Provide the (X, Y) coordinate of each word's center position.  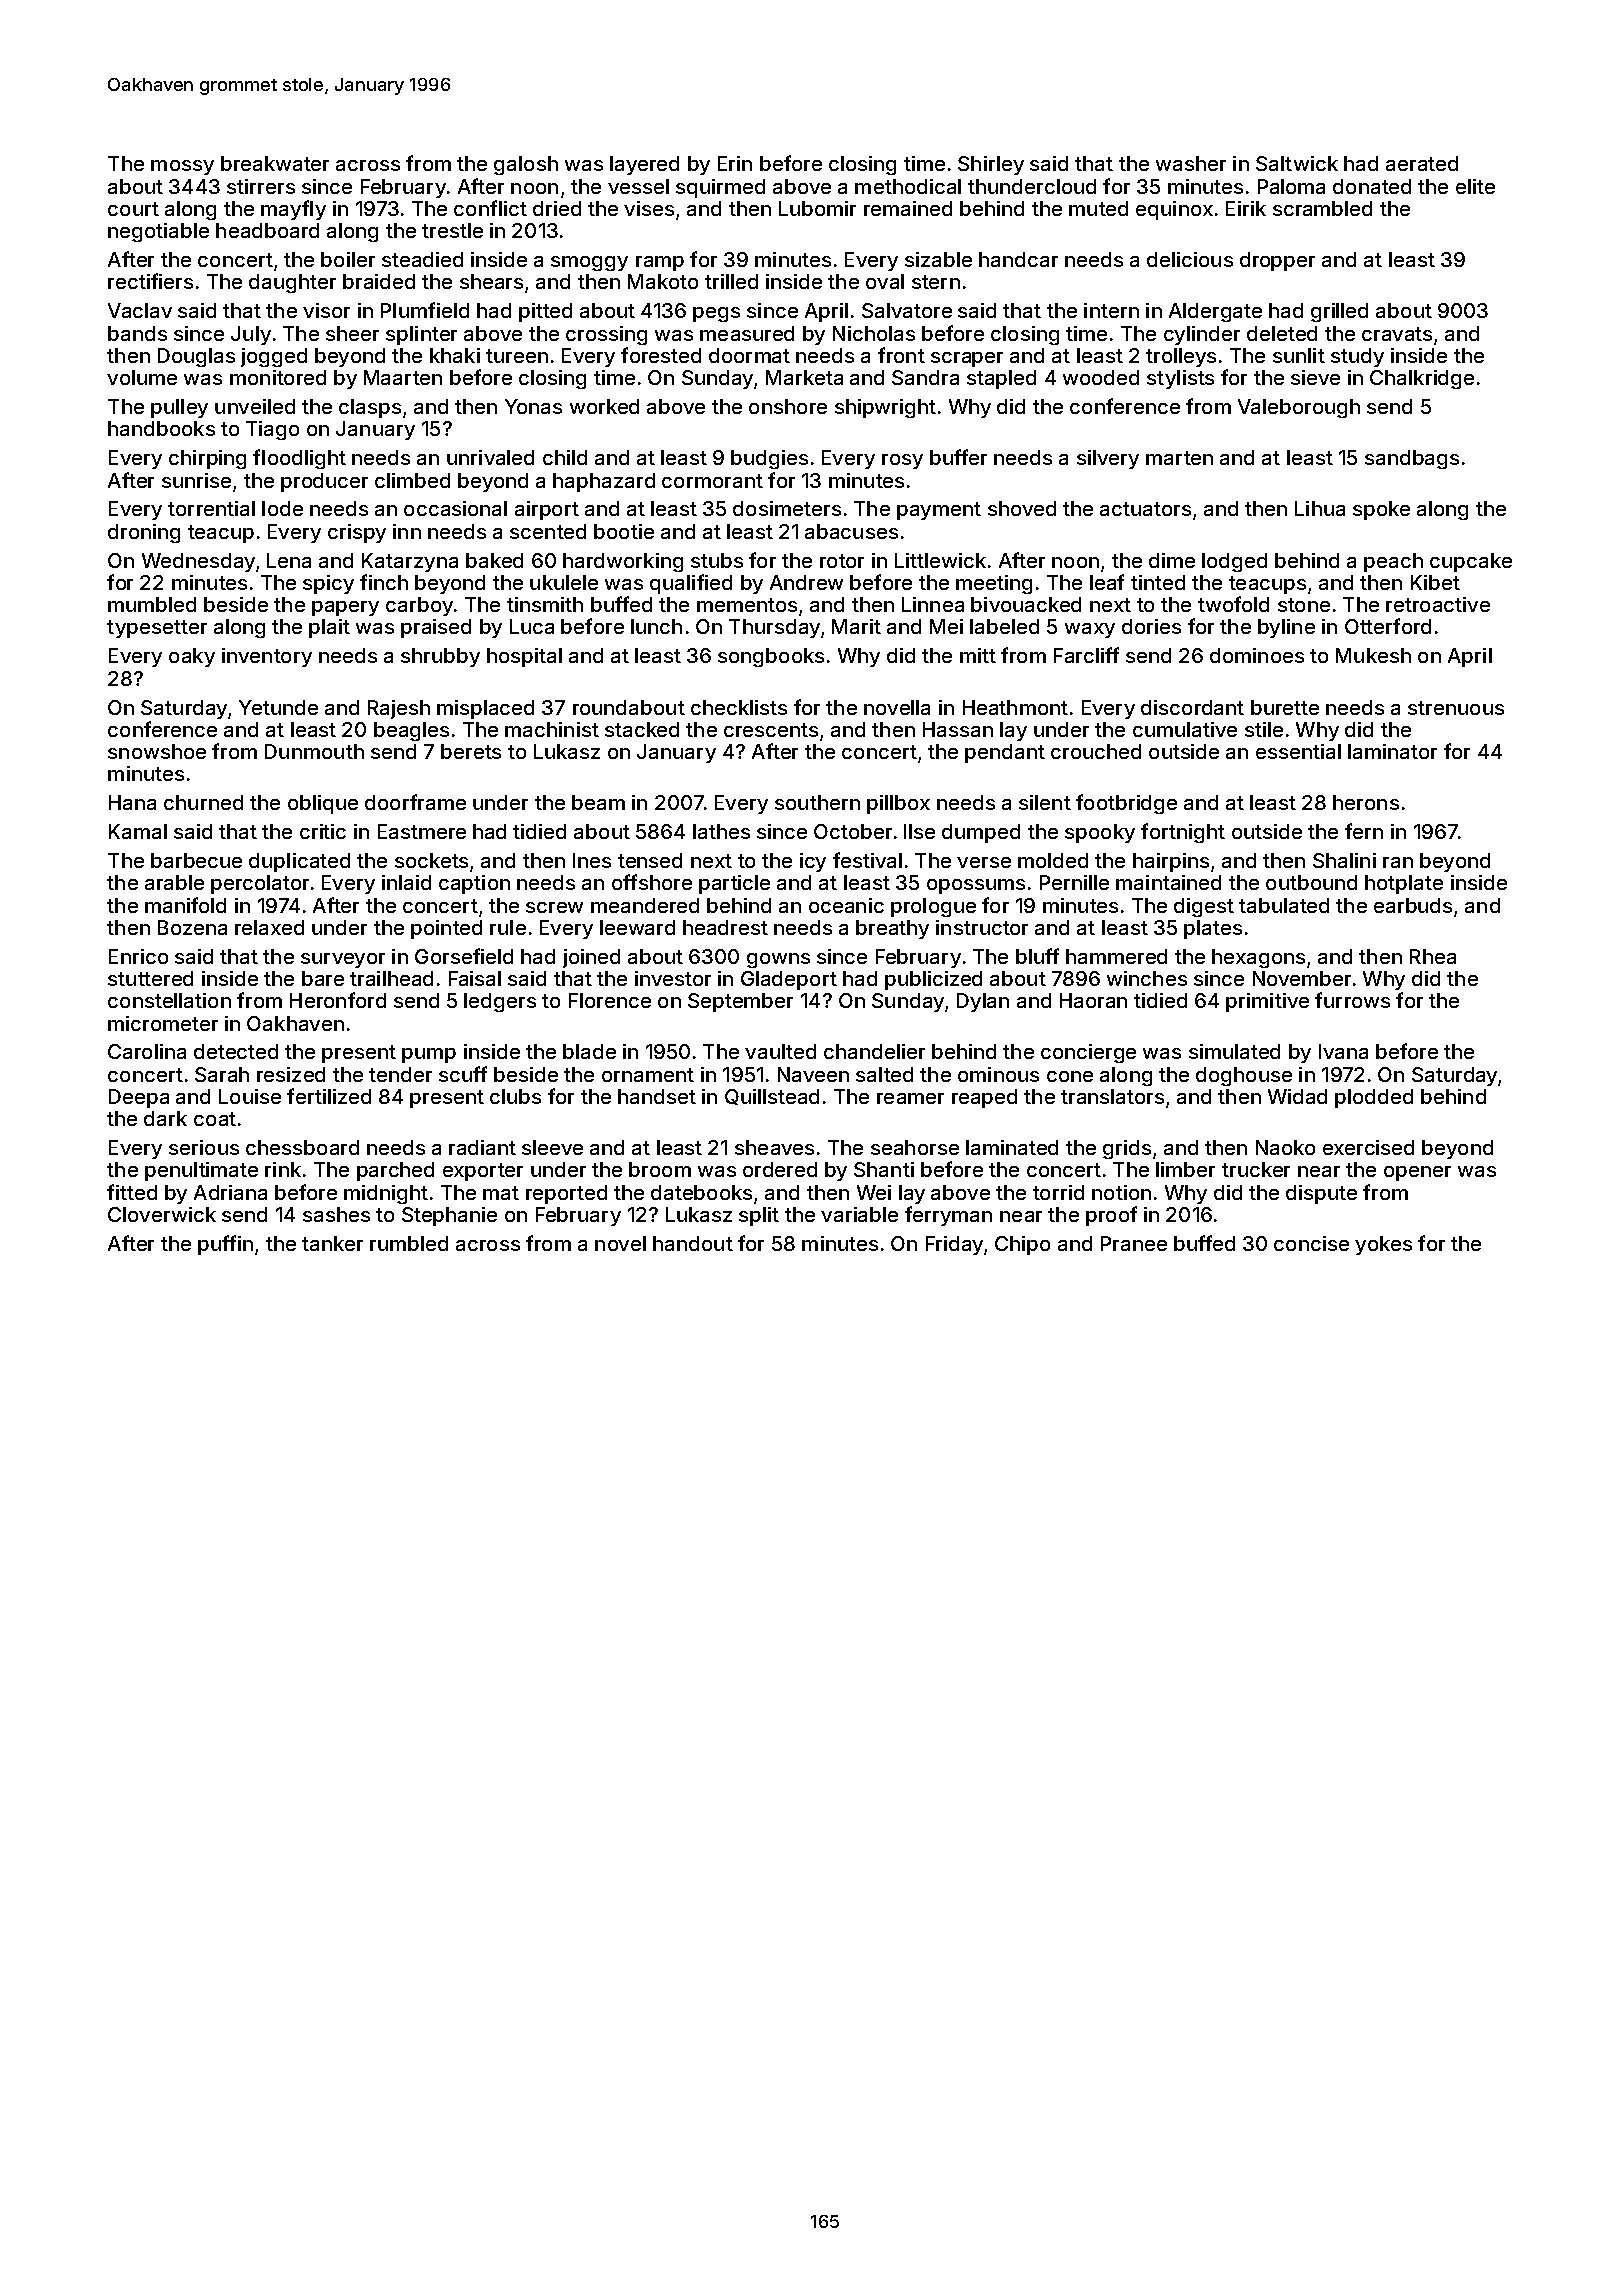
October (853, 831)
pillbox (898, 804)
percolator (260, 884)
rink (283, 1169)
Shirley (991, 165)
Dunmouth (314, 751)
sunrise (196, 480)
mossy (182, 167)
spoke (1381, 510)
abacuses (851, 531)
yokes (1383, 1245)
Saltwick (1297, 163)
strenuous (1456, 708)
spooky (1100, 833)
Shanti (884, 1169)
